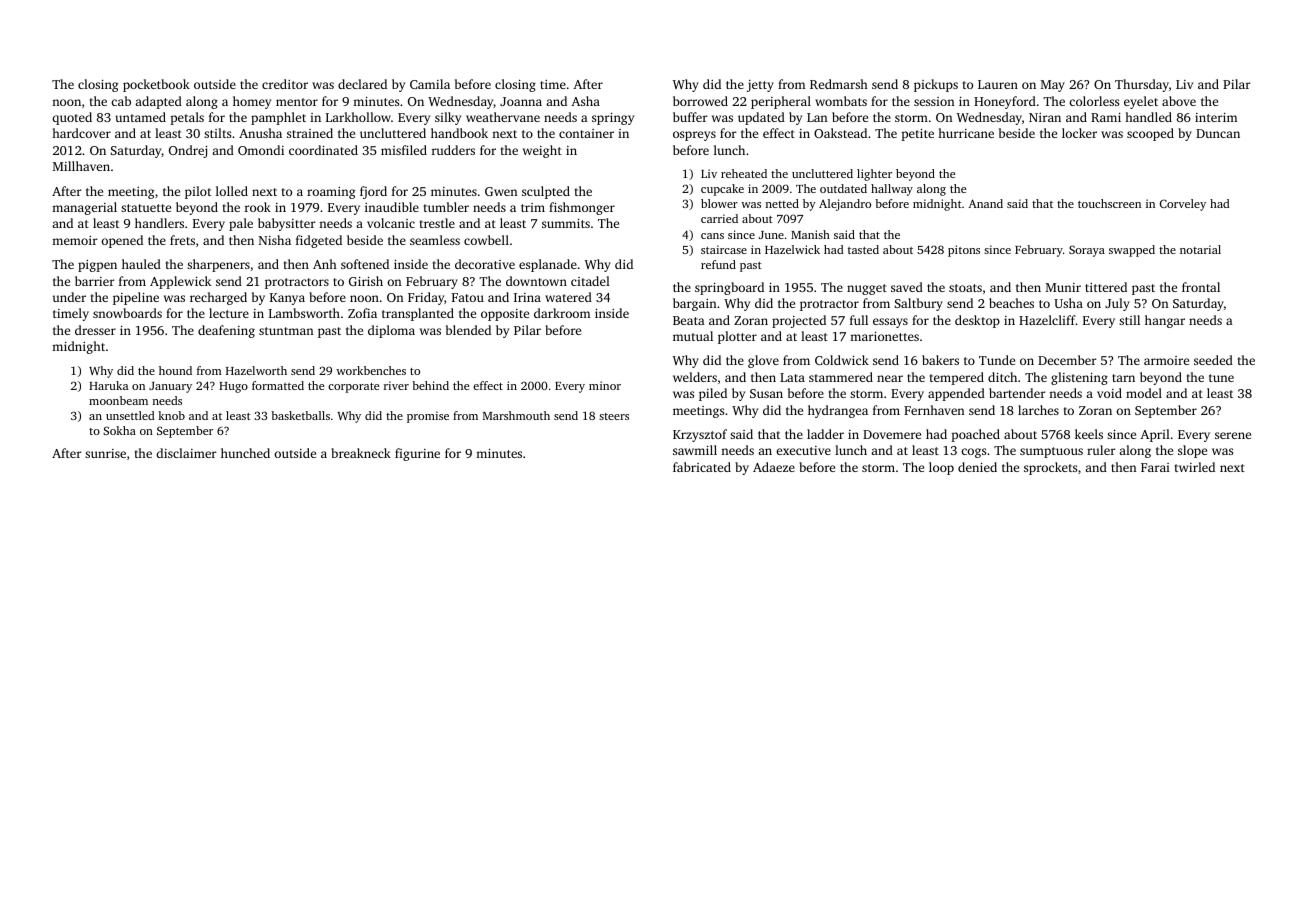 This document has height=924, width=1308. I want to click on Thursday, so click(1142, 85).
